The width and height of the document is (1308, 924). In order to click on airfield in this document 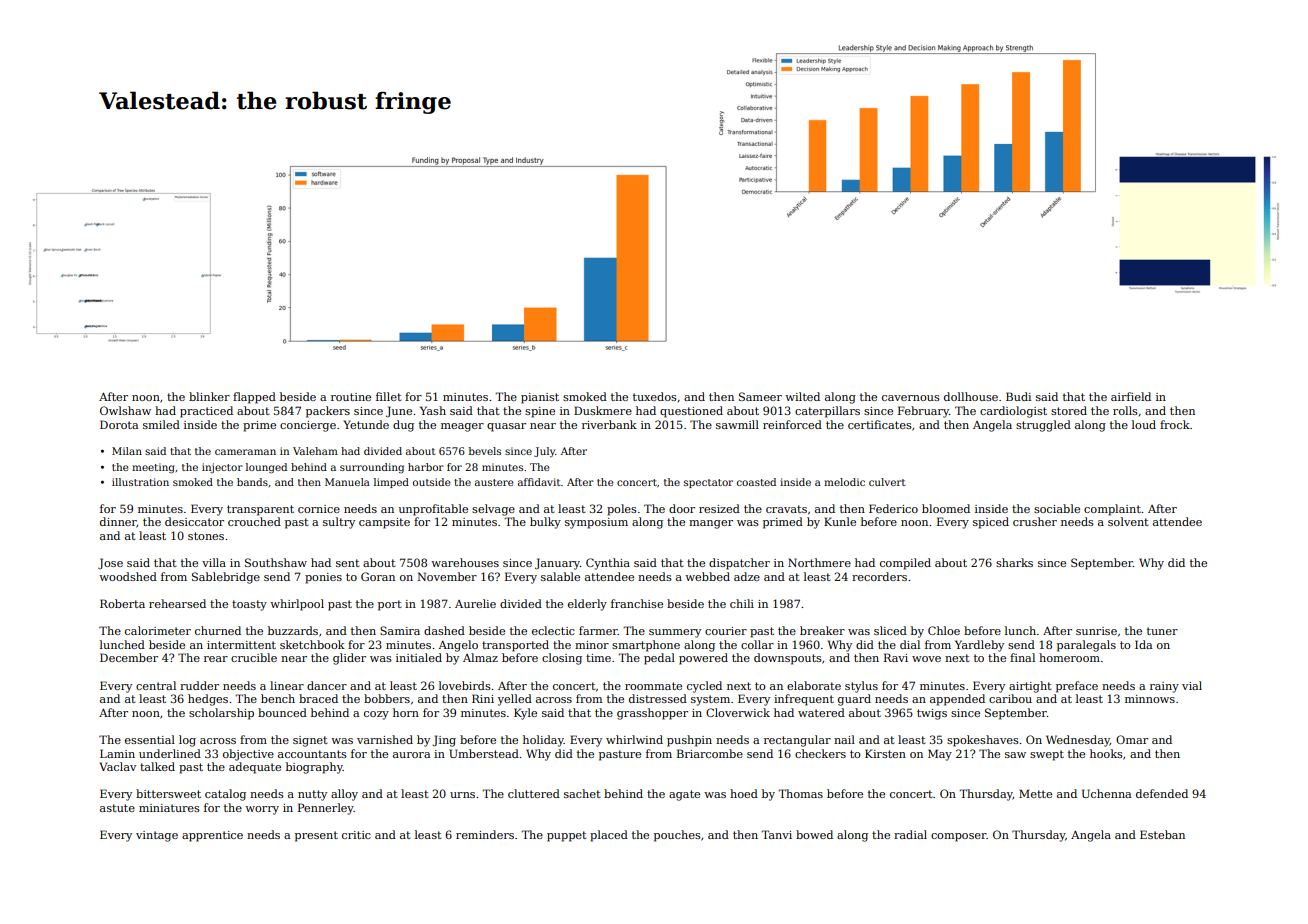, I will do `click(1131, 396)`.
